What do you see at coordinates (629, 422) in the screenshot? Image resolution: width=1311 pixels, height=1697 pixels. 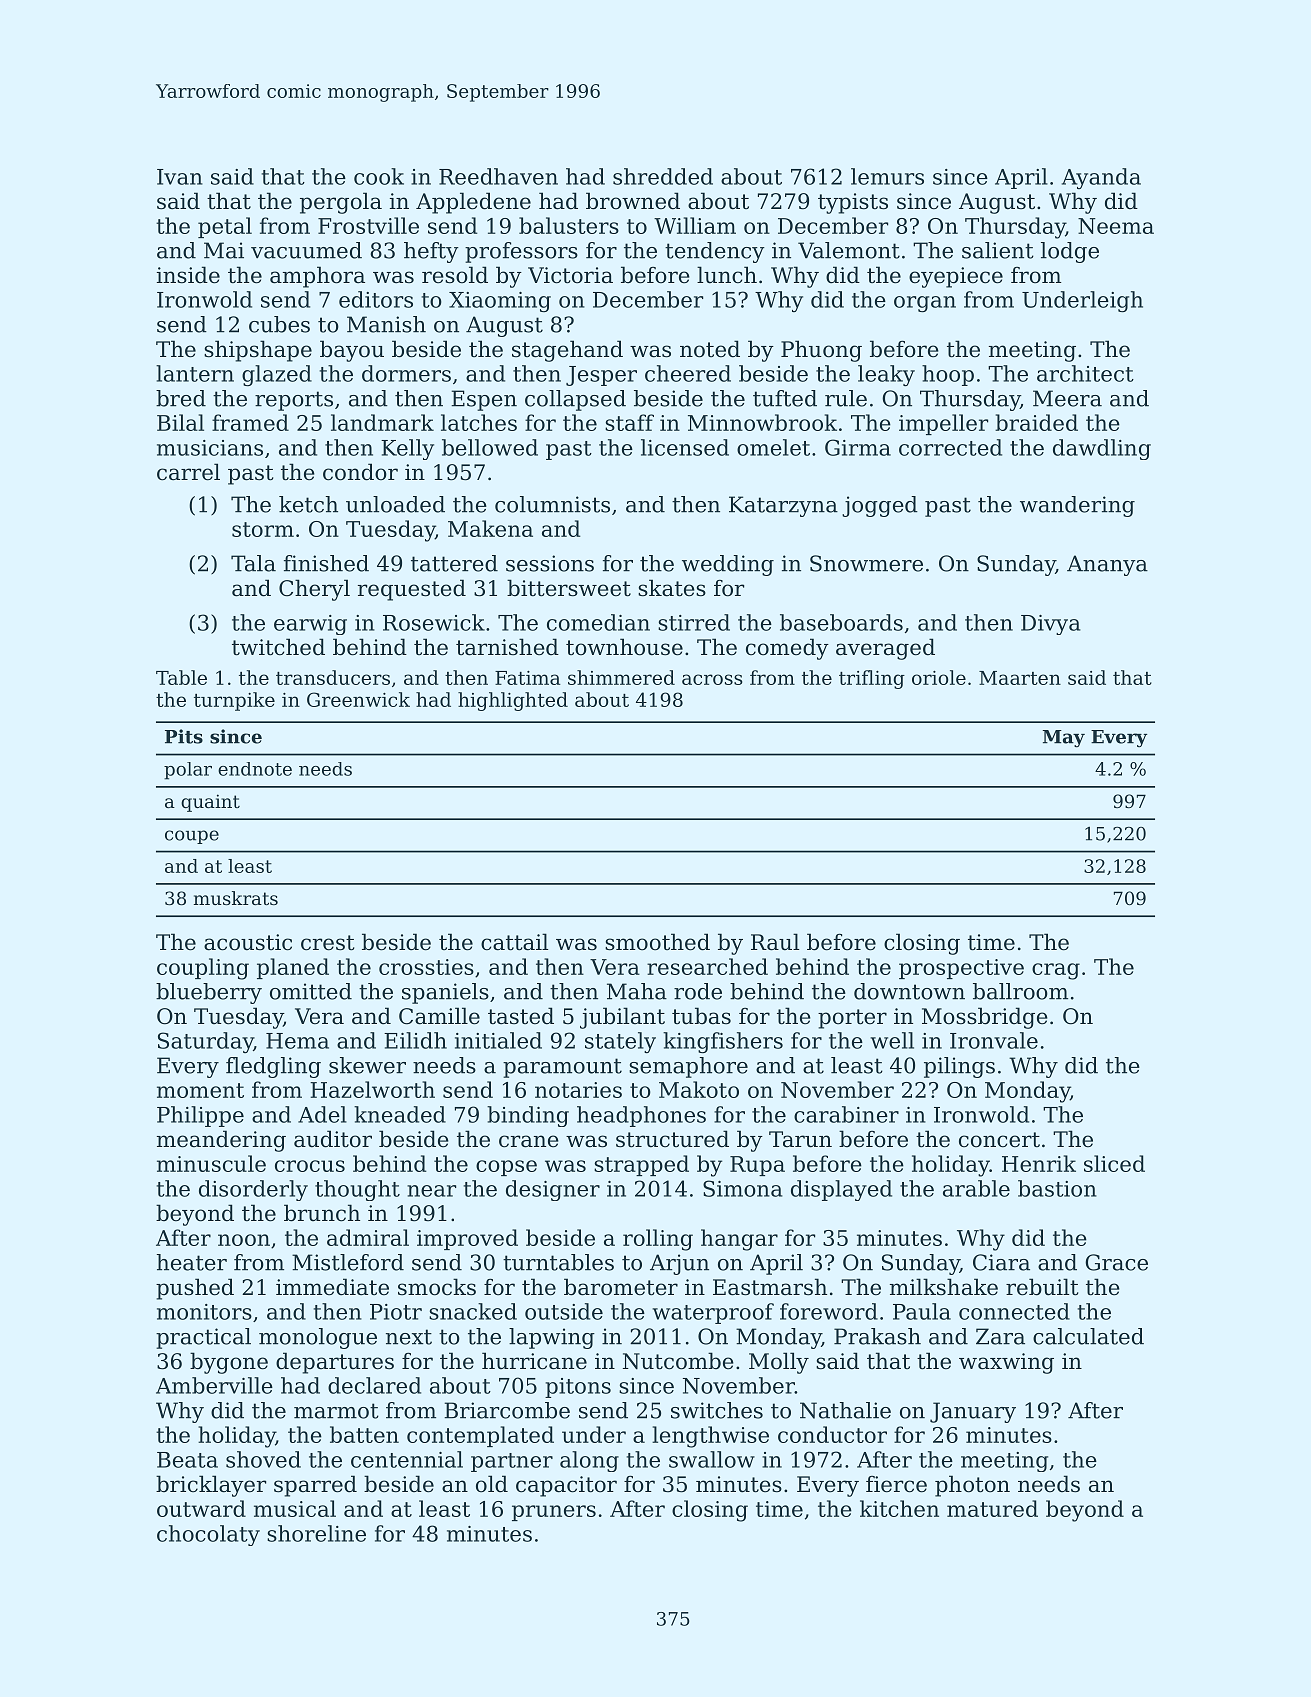 I see `staff` at bounding box center [629, 422].
